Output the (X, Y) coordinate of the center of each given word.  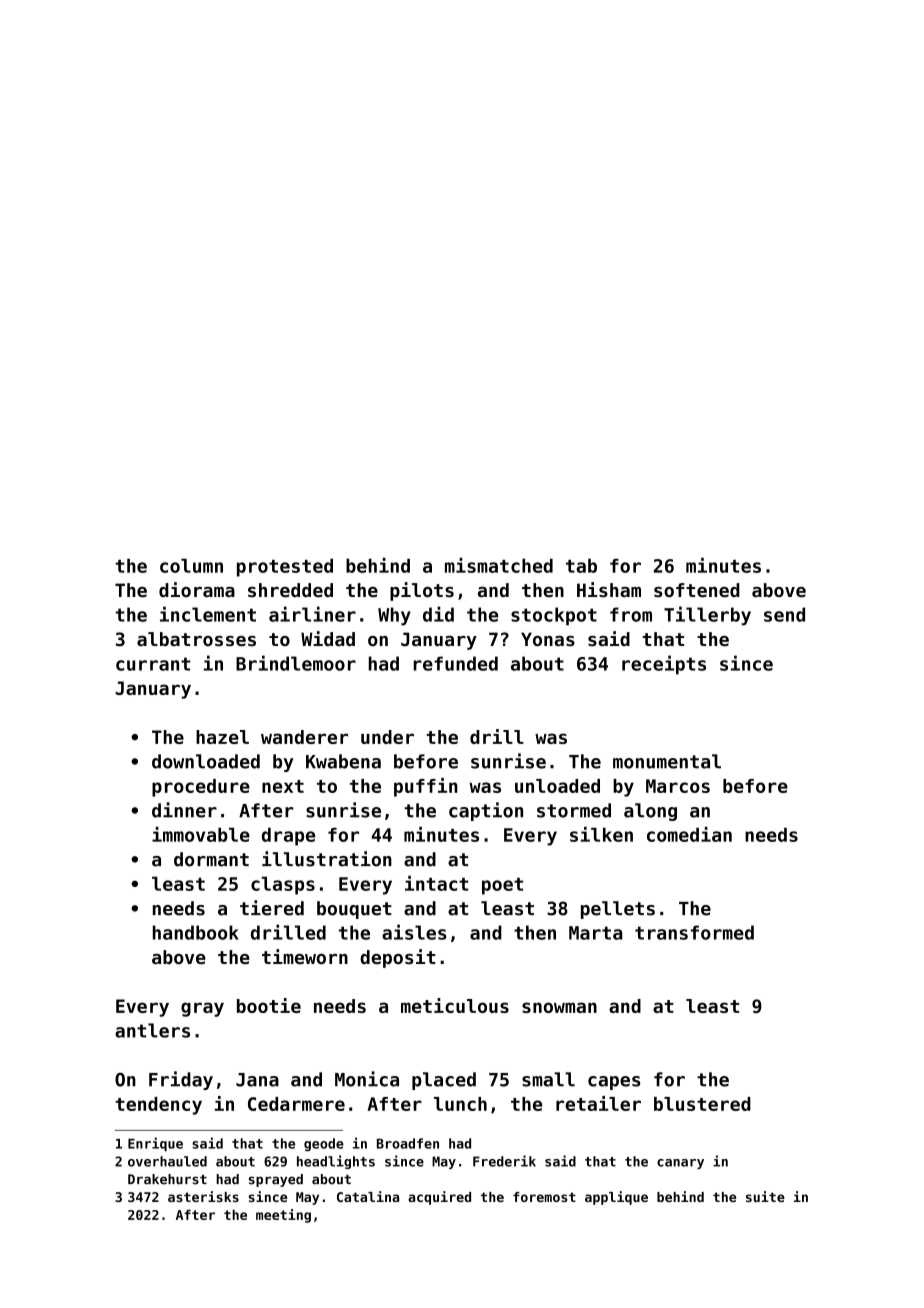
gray (202, 1009)
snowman (559, 1007)
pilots (422, 591)
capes (614, 1083)
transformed (694, 932)
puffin (426, 787)
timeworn (305, 956)
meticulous (455, 1005)
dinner (184, 810)
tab (581, 565)
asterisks (203, 1196)
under (387, 737)
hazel (222, 737)
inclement (208, 614)
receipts (664, 665)
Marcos (678, 786)
